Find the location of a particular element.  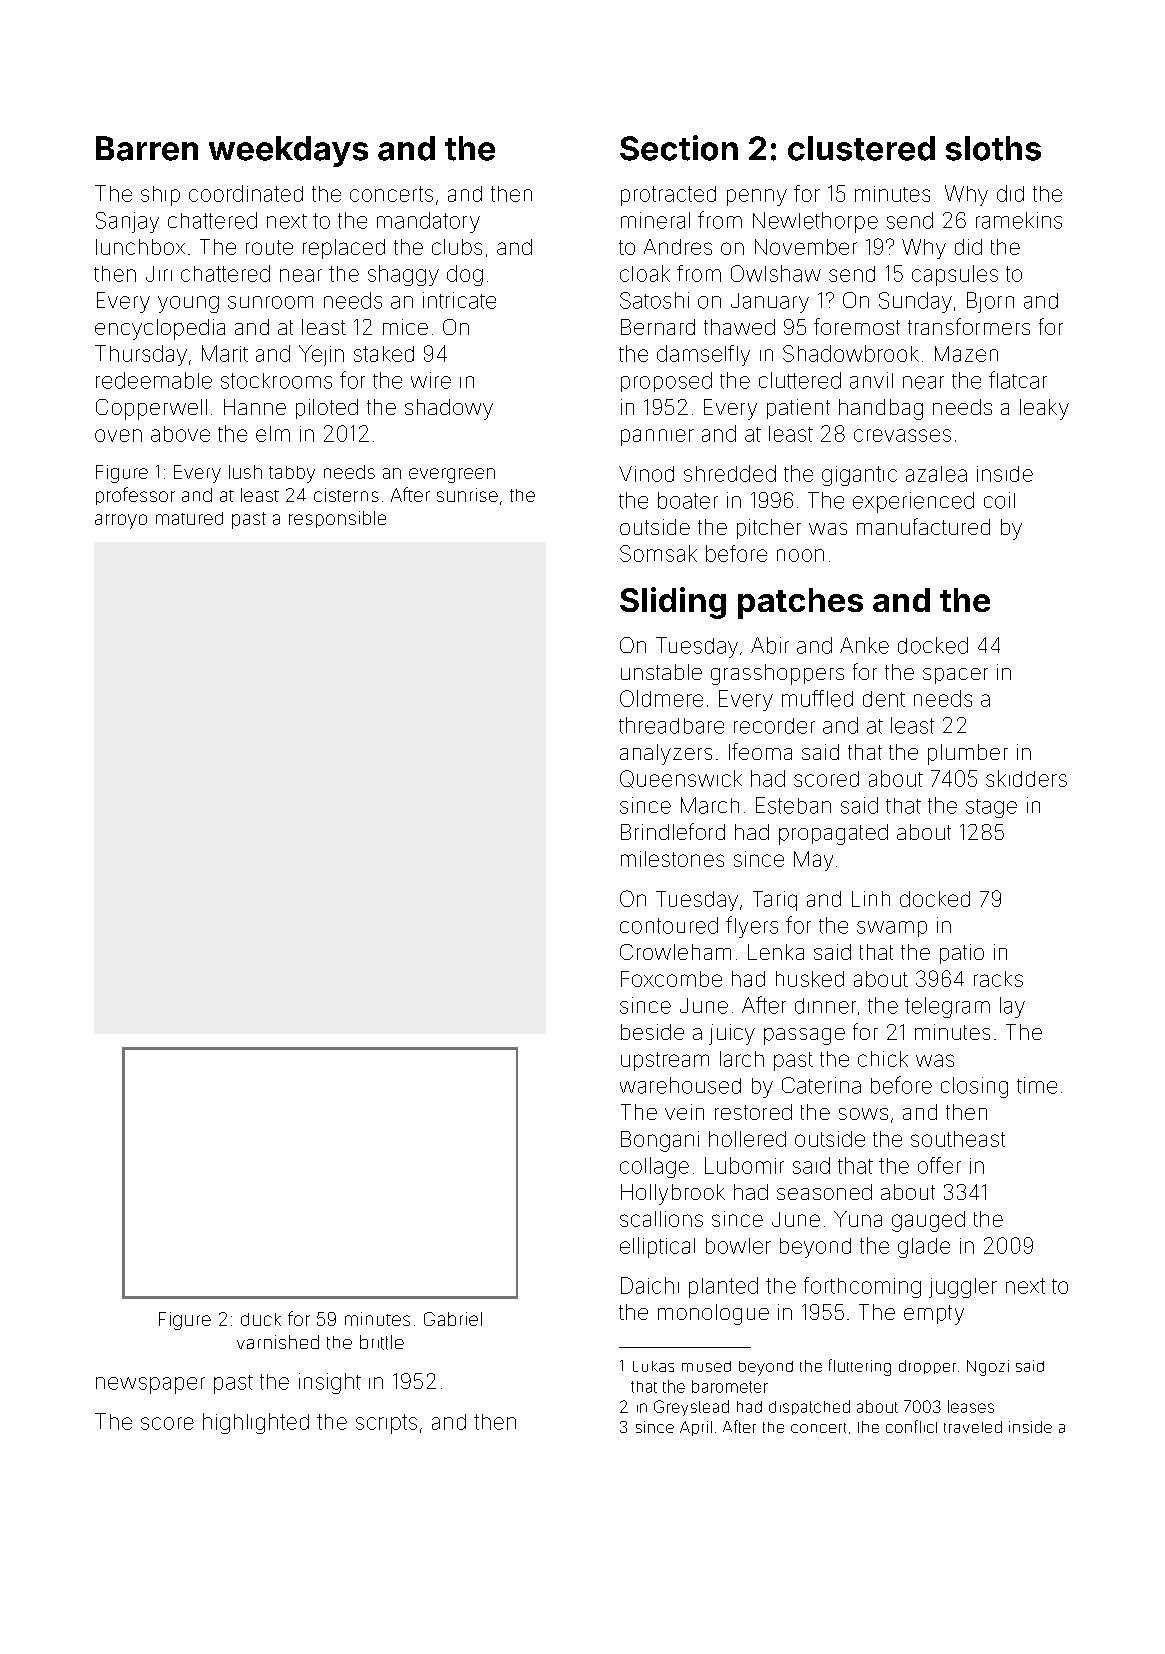

plumber is located at coordinates (968, 754).
